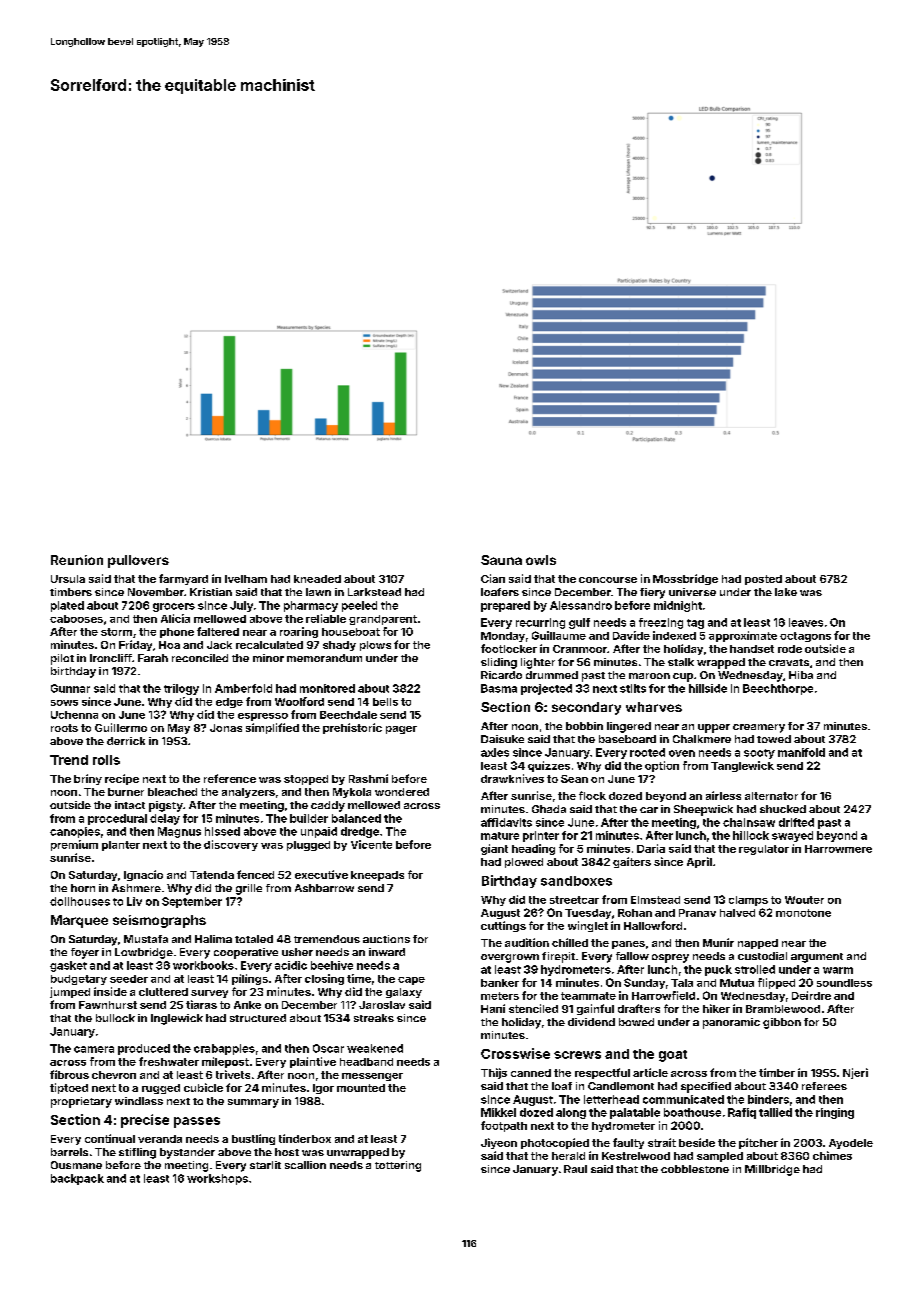 The height and width of the image is (1308, 924). What do you see at coordinates (398, 1166) in the image?
I see `tottering` at bounding box center [398, 1166].
